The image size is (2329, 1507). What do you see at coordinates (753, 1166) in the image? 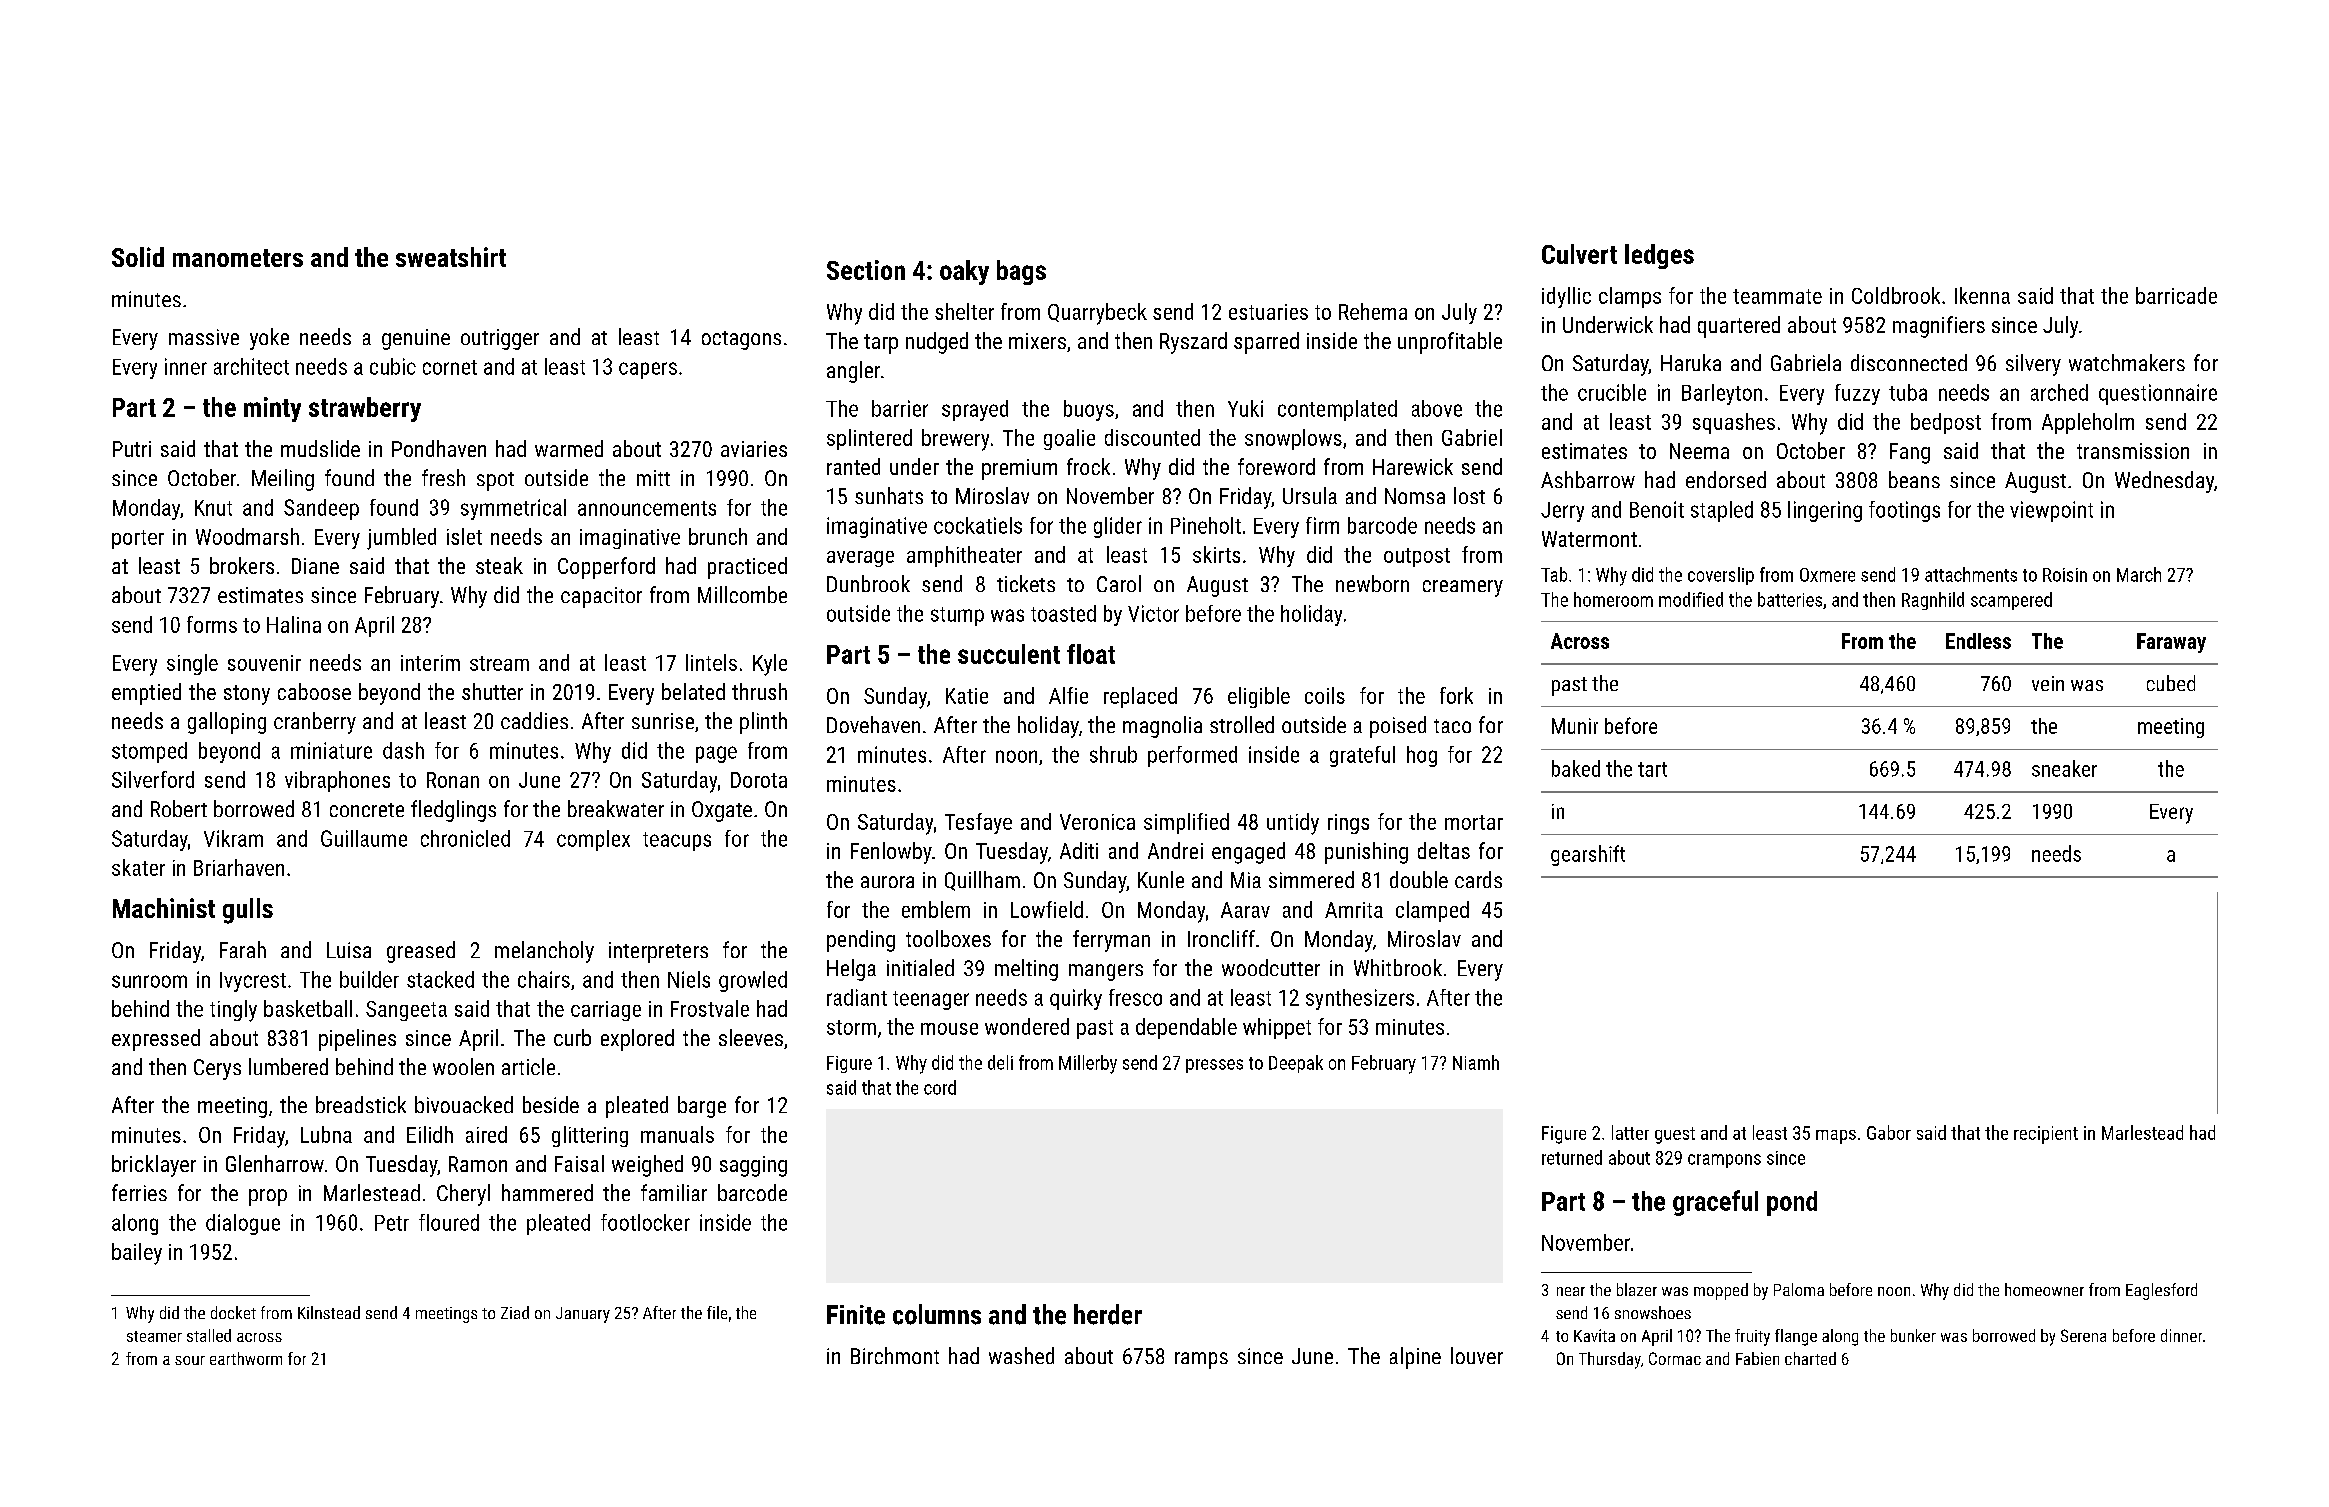
I see `sagging` at bounding box center [753, 1166].
